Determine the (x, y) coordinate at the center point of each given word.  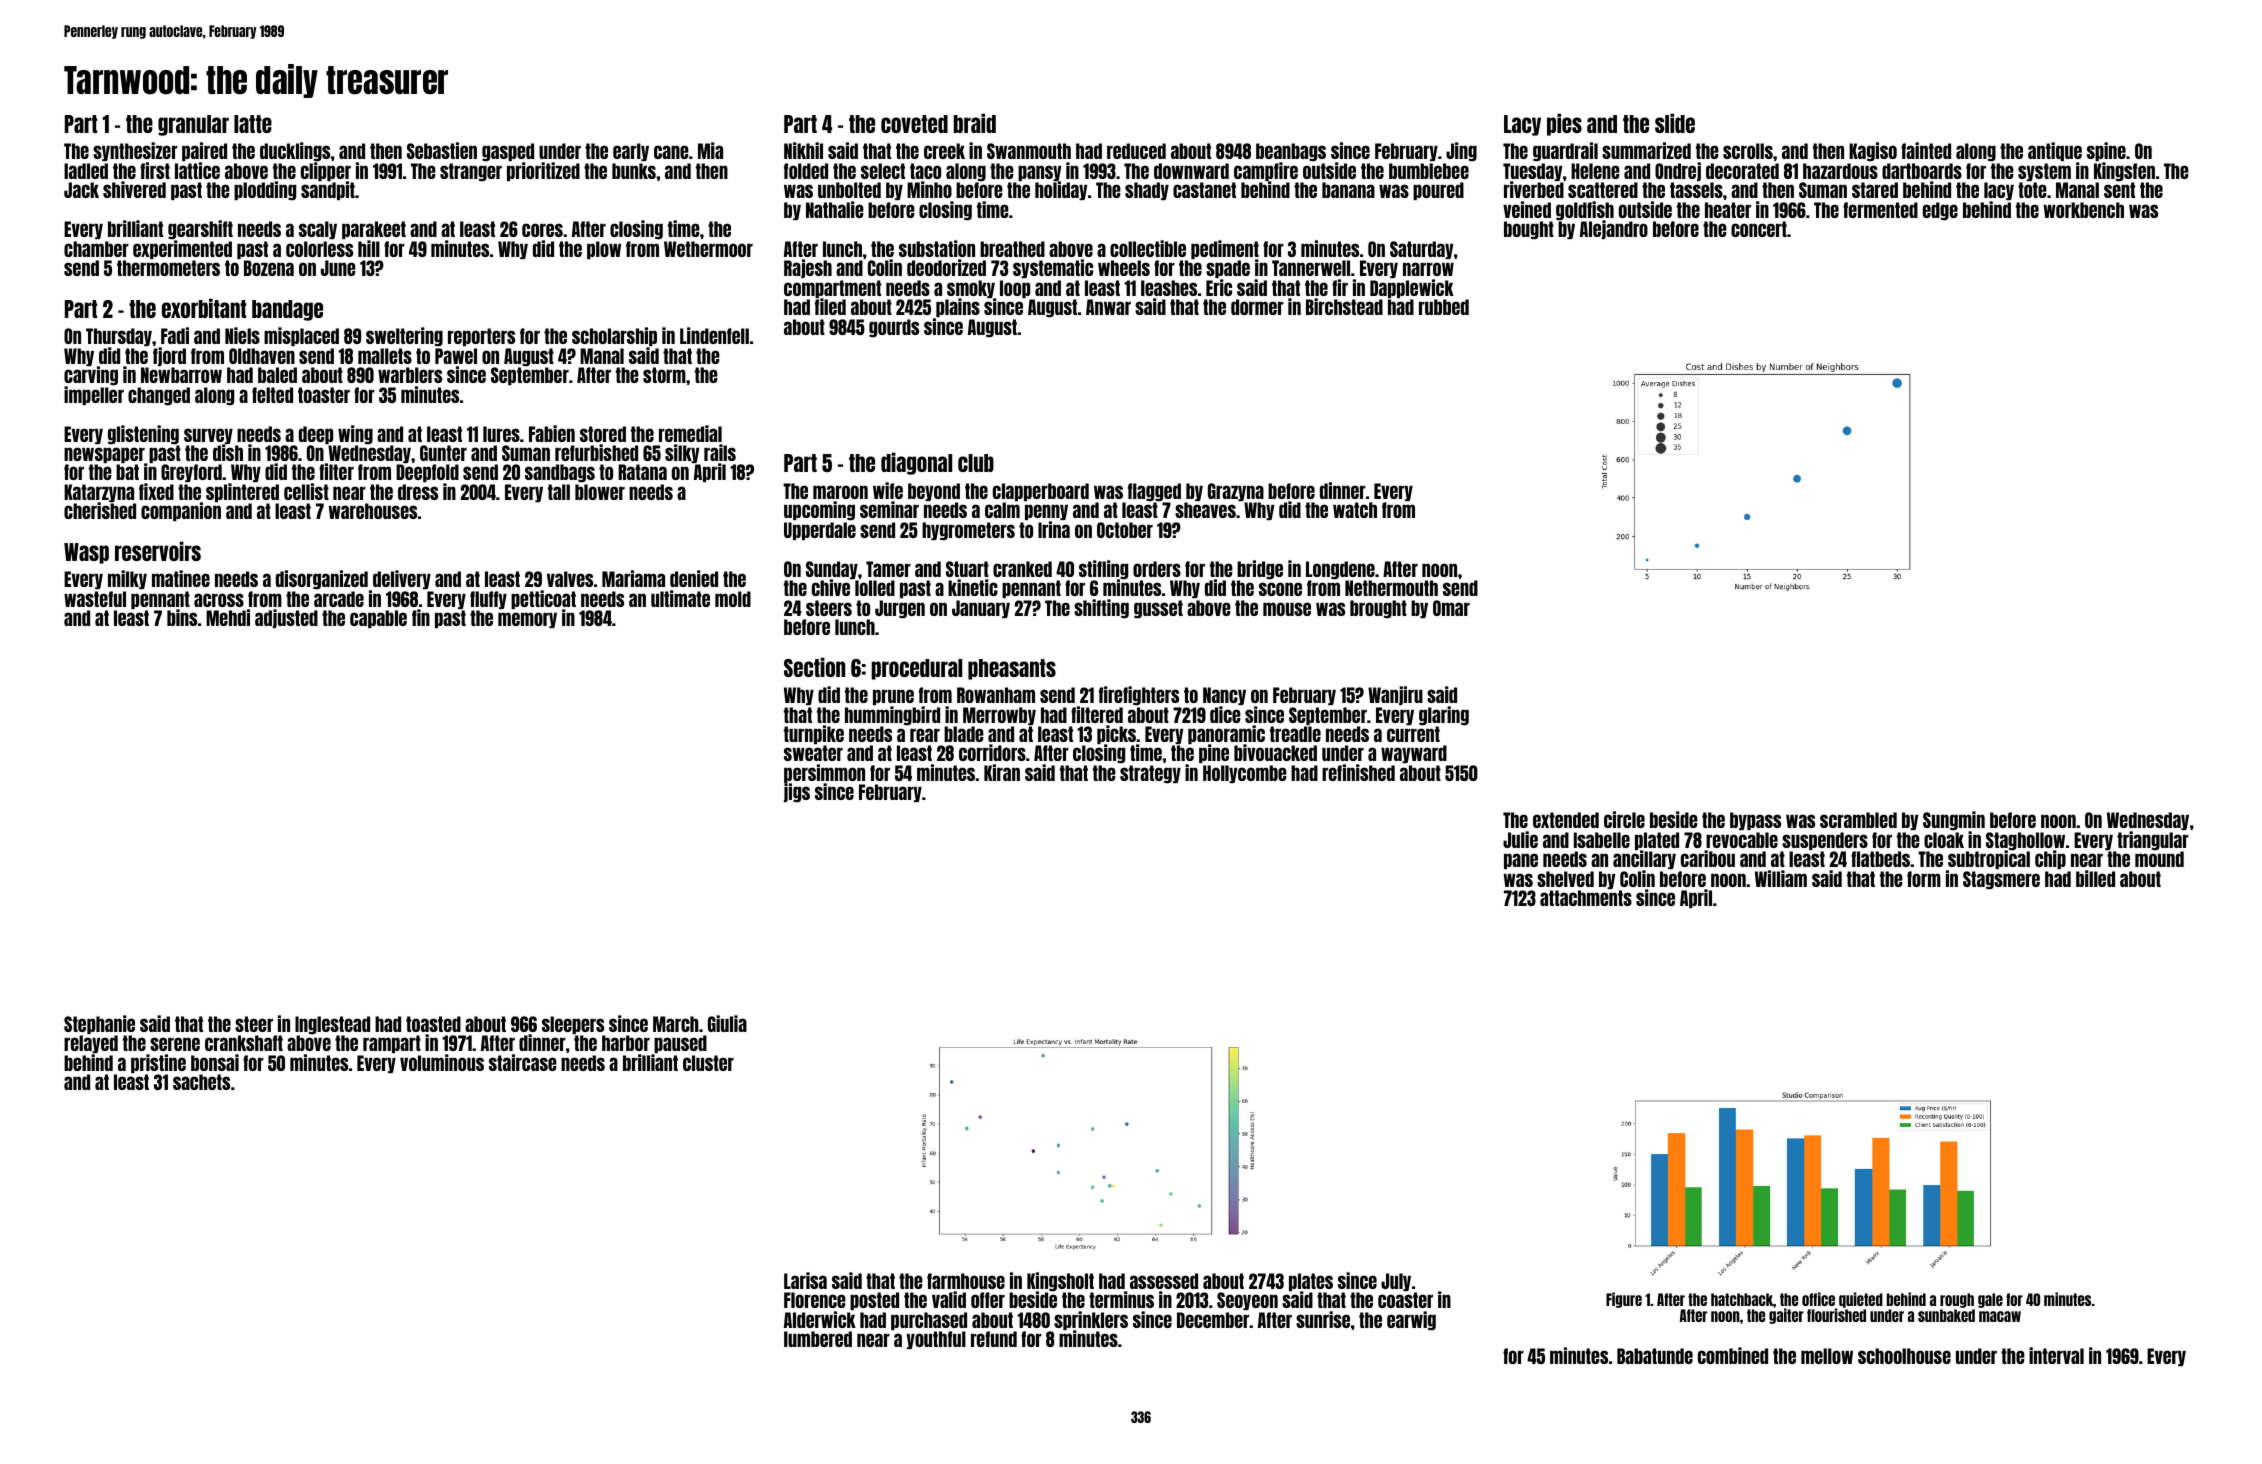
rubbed (1444, 307)
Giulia (727, 1023)
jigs (797, 793)
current (1413, 734)
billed (2095, 878)
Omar (1451, 608)
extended (1566, 820)
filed (830, 307)
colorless (319, 249)
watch (1355, 510)
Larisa (805, 1280)
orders (1157, 569)
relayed (91, 1044)
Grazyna (1236, 492)
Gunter (443, 453)
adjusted (286, 618)
